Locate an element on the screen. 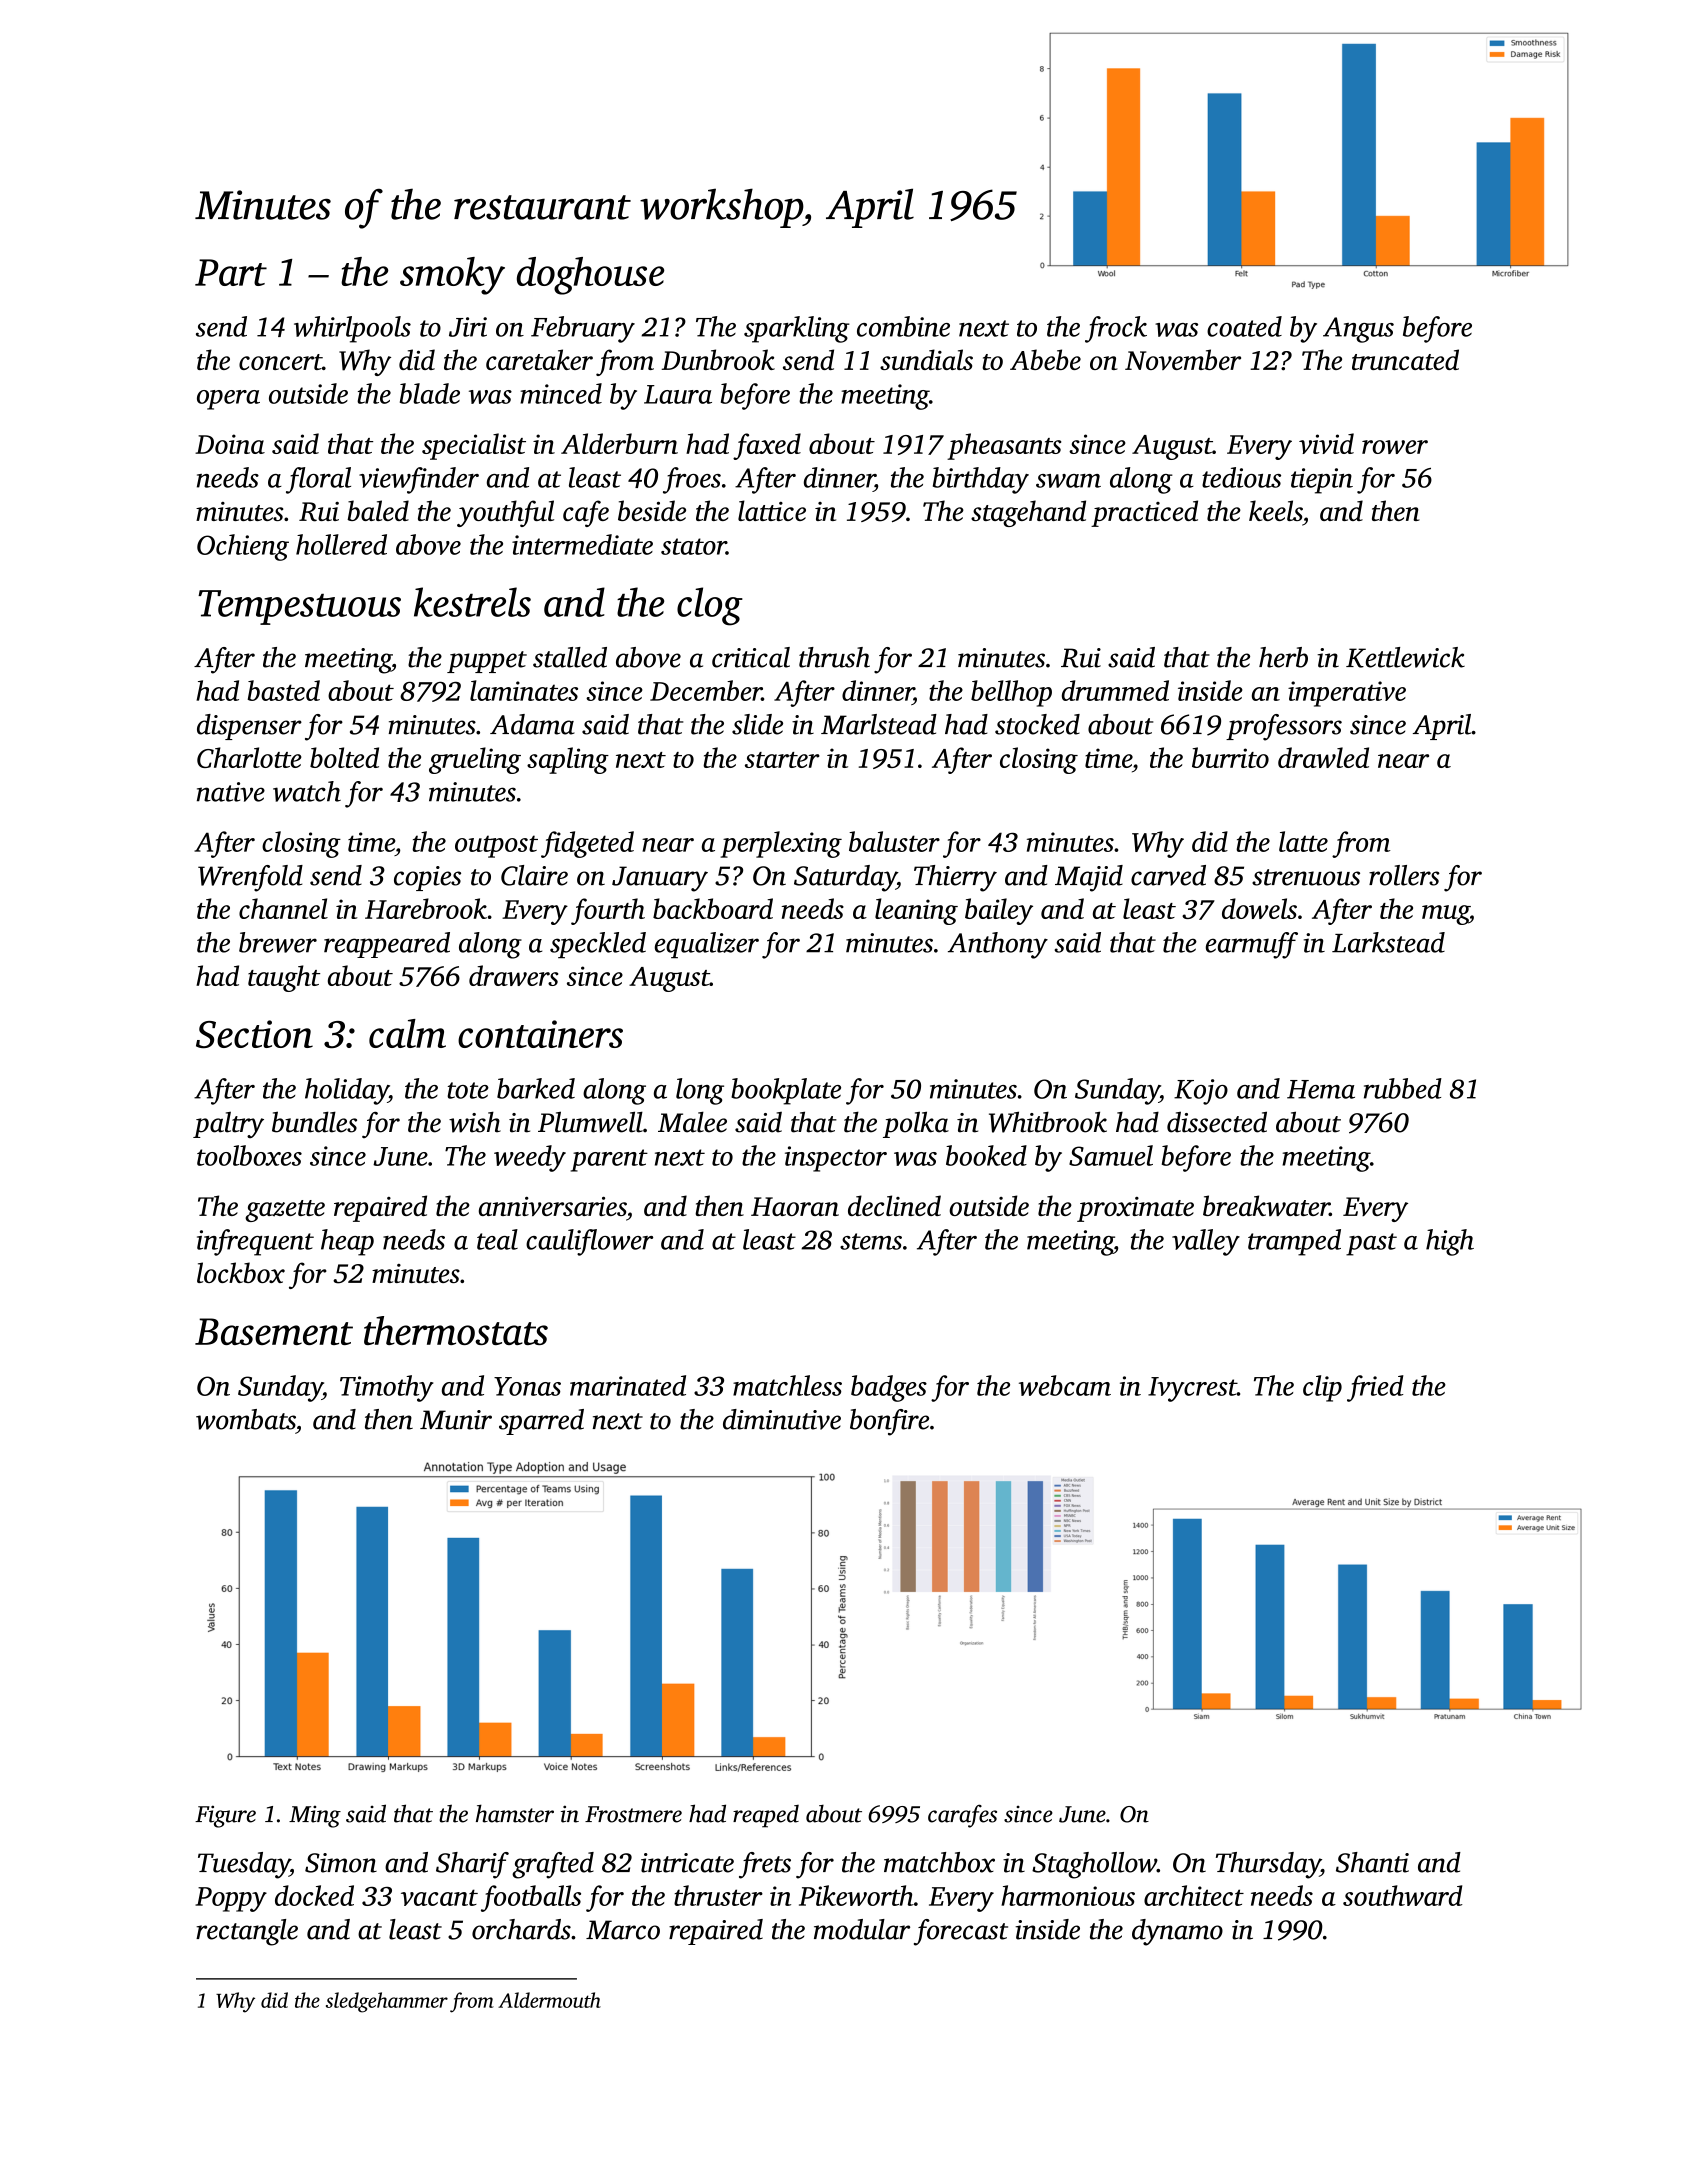 This screenshot has width=1683, height=2178. rubbed is located at coordinates (1403, 1088).
